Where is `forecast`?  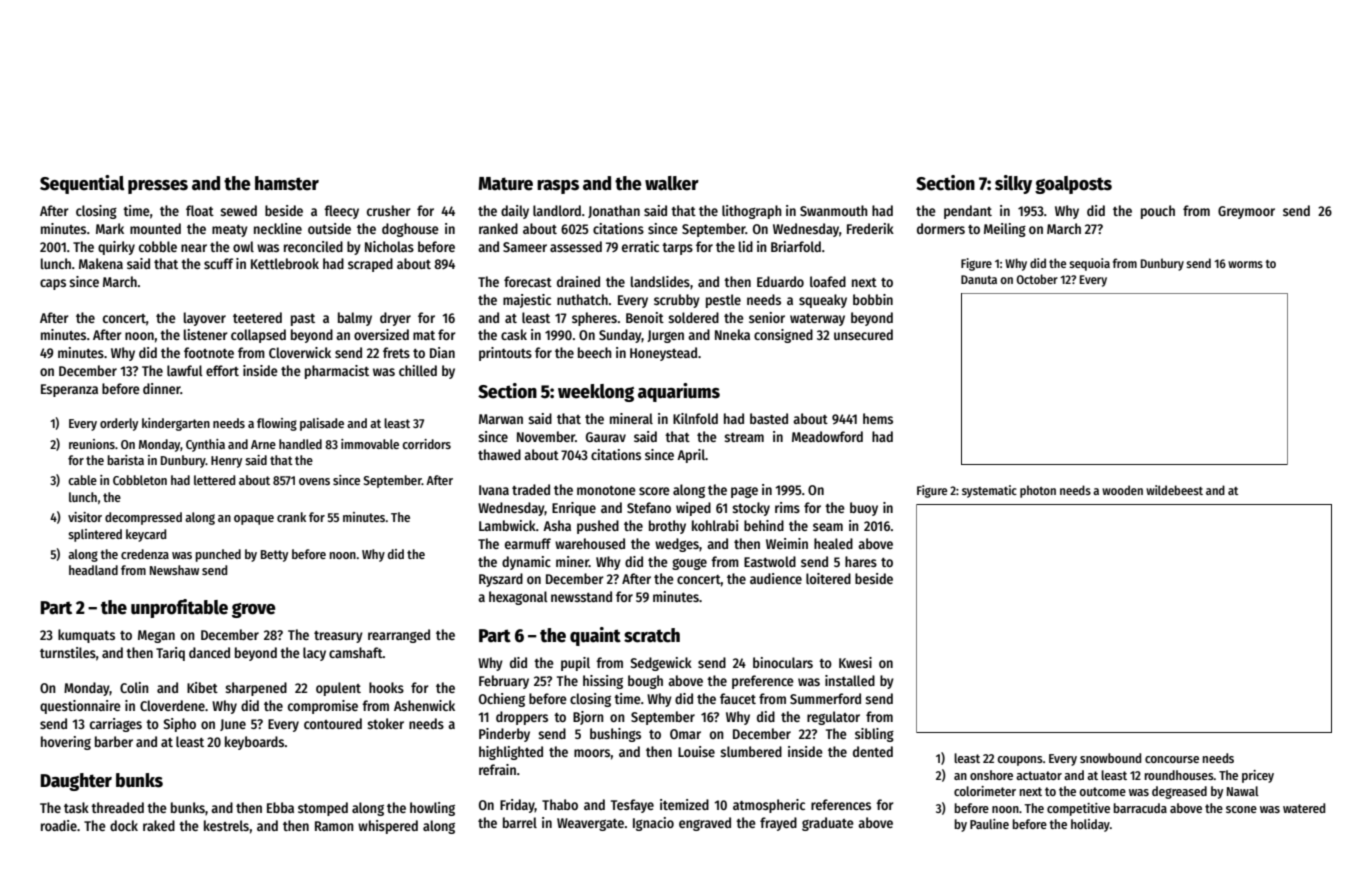 forecast is located at coordinates (528, 281).
